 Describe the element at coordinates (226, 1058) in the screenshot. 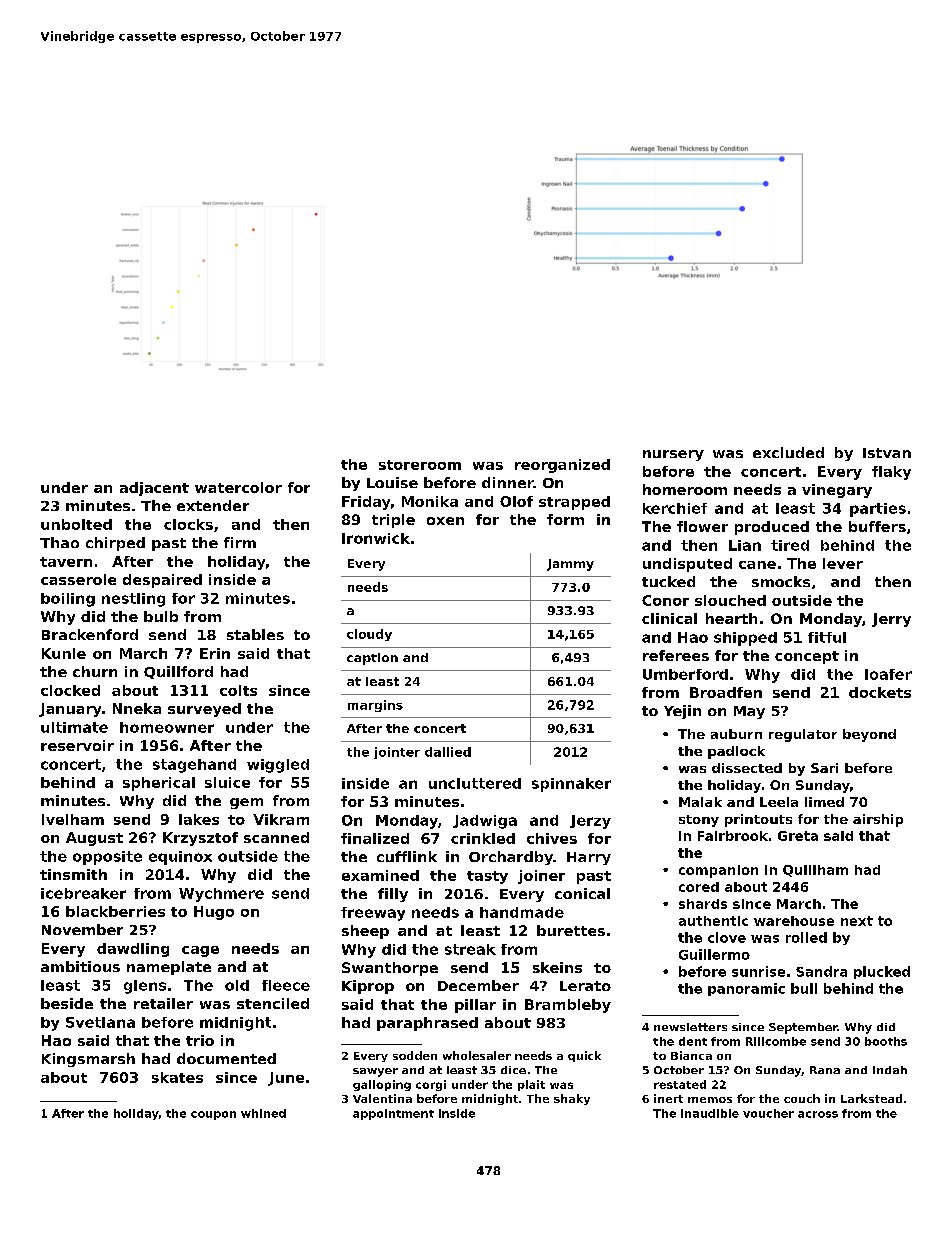

I see `documented` at that location.
